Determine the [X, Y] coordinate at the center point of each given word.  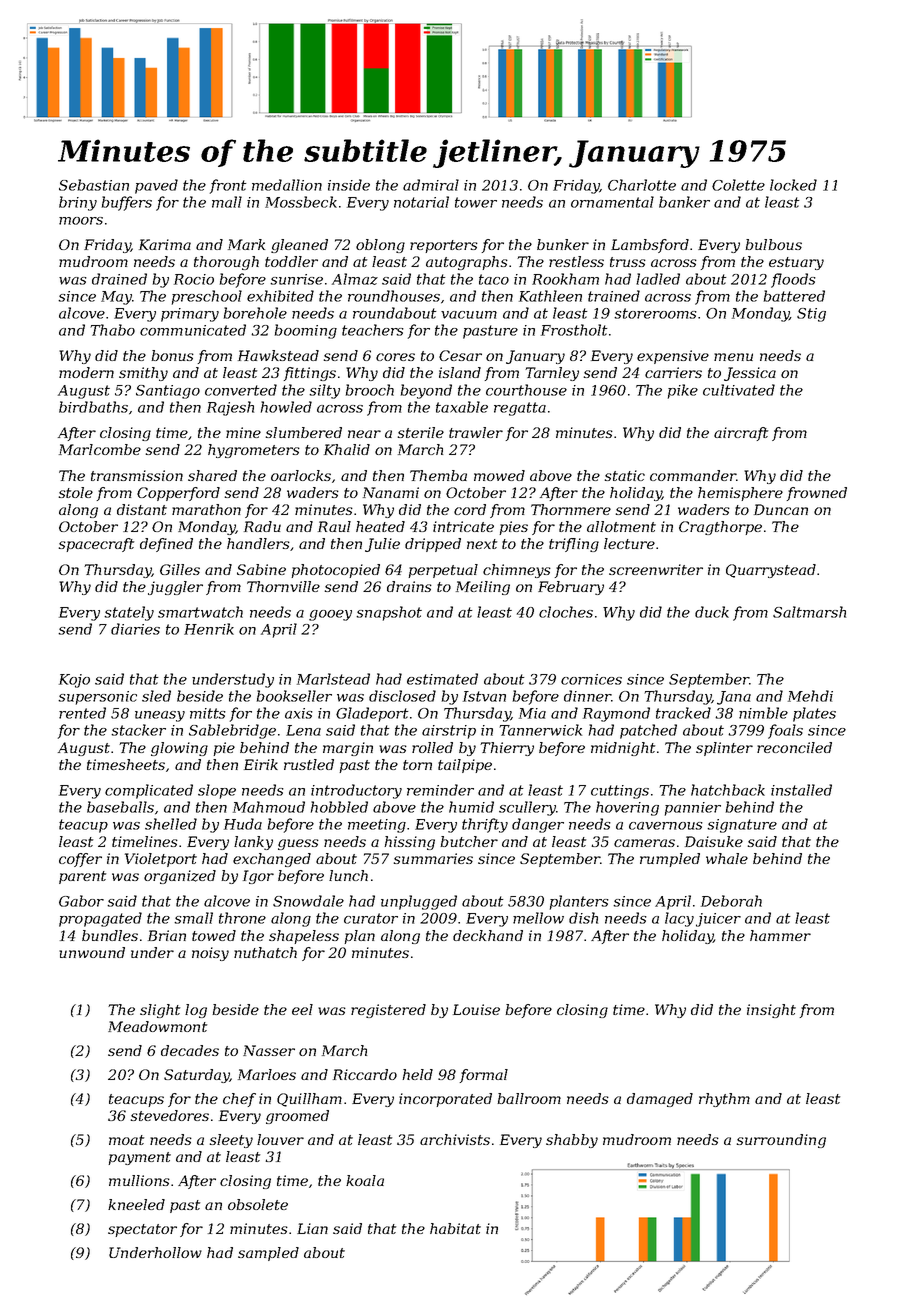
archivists [455, 1139]
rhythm [724, 1100]
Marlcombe [100, 449]
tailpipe [465, 766]
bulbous [773, 244]
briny [78, 203]
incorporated [445, 1100]
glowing [179, 749]
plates [814, 714]
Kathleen [550, 296]
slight [160, 1011]
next [482, 544]
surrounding [781, 1141]
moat [126, 1140]
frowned [817, 494]
